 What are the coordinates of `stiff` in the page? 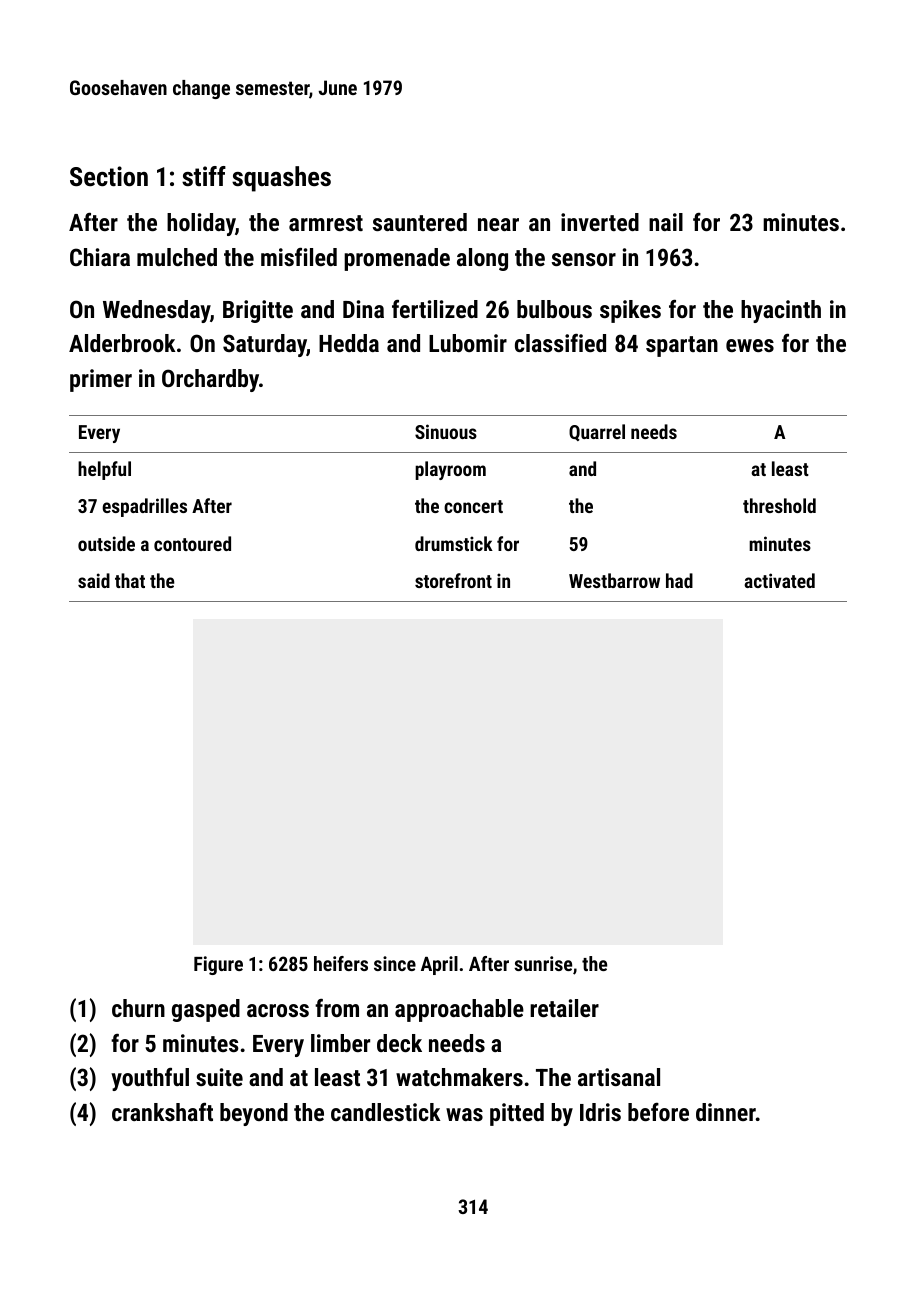 It's located at (204, 176).
